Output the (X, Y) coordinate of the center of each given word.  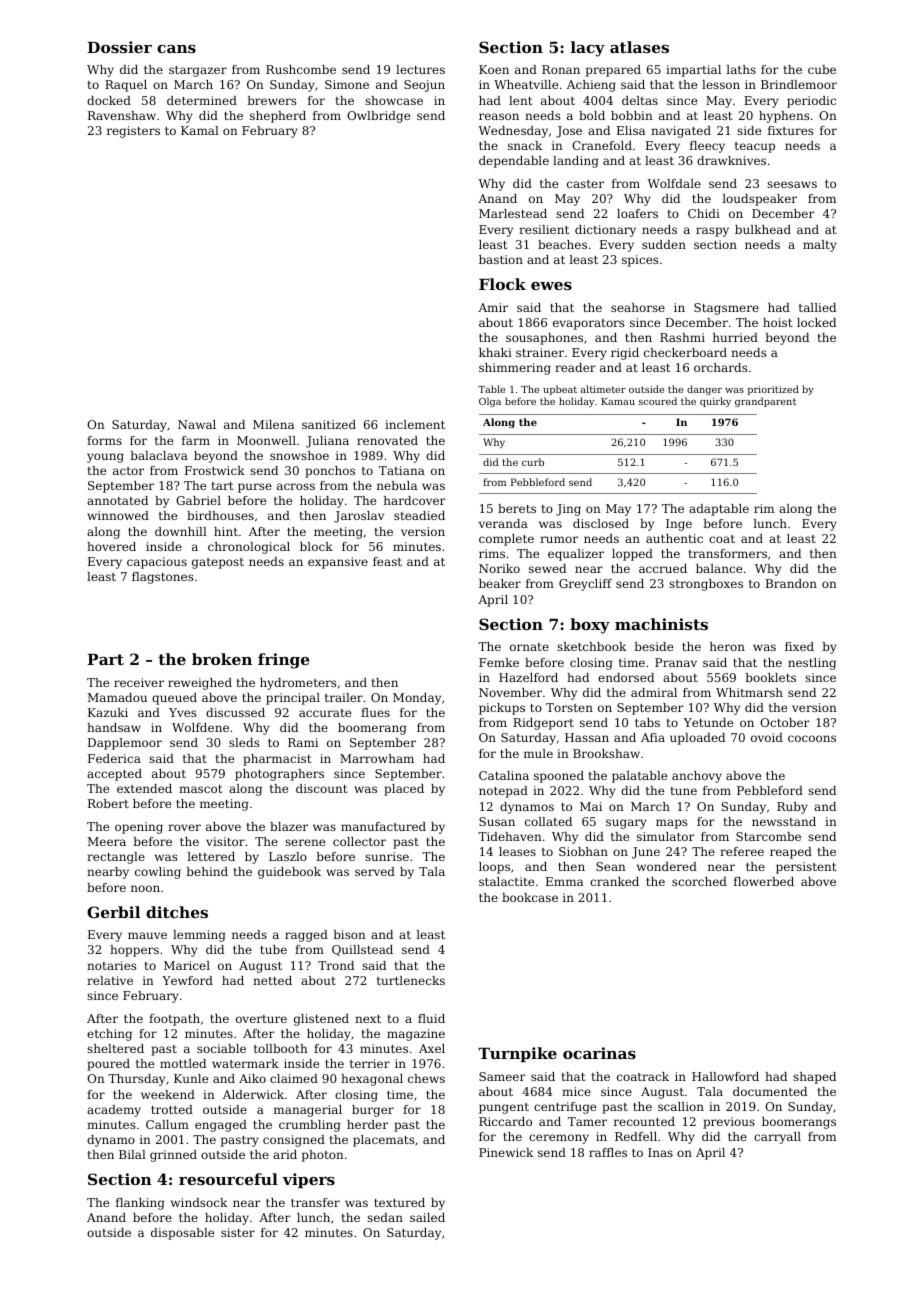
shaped (814, 1078)
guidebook (289, 873)
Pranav (676, 662)
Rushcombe (301, 69)
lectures (420, 69)
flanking (140, 1204)
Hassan (587, 737)
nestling (812, 664)
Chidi (704, 213)
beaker (500, 583)
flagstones (162, 578)
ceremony (559, 1139)
